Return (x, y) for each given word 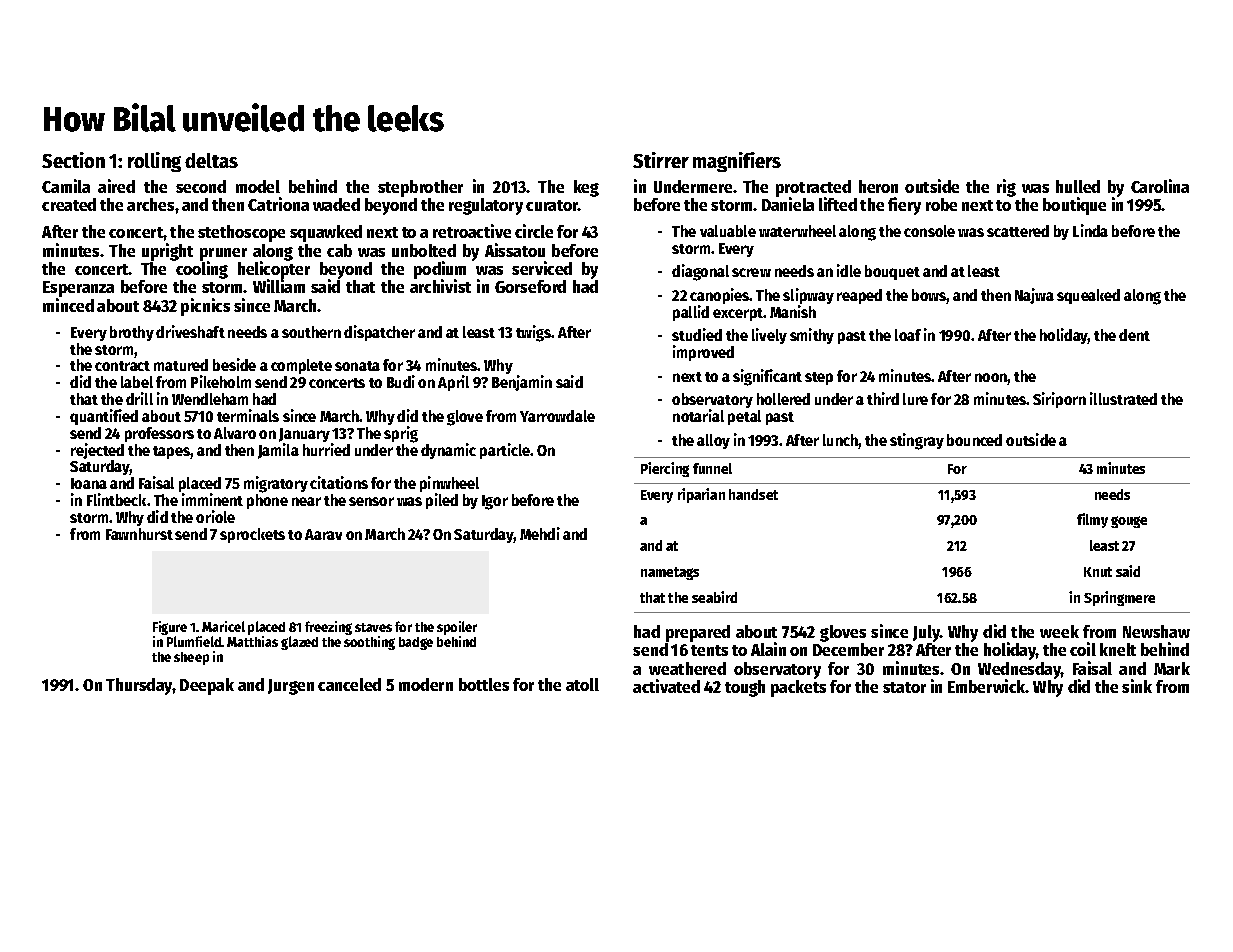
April (453, 383)
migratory (276, 484)
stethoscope (241, 233)
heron (878, 186)
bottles (484, 684)
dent (1134, 335)
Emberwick (987, 686)
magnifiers (737, 162)
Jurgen (291, 687)
